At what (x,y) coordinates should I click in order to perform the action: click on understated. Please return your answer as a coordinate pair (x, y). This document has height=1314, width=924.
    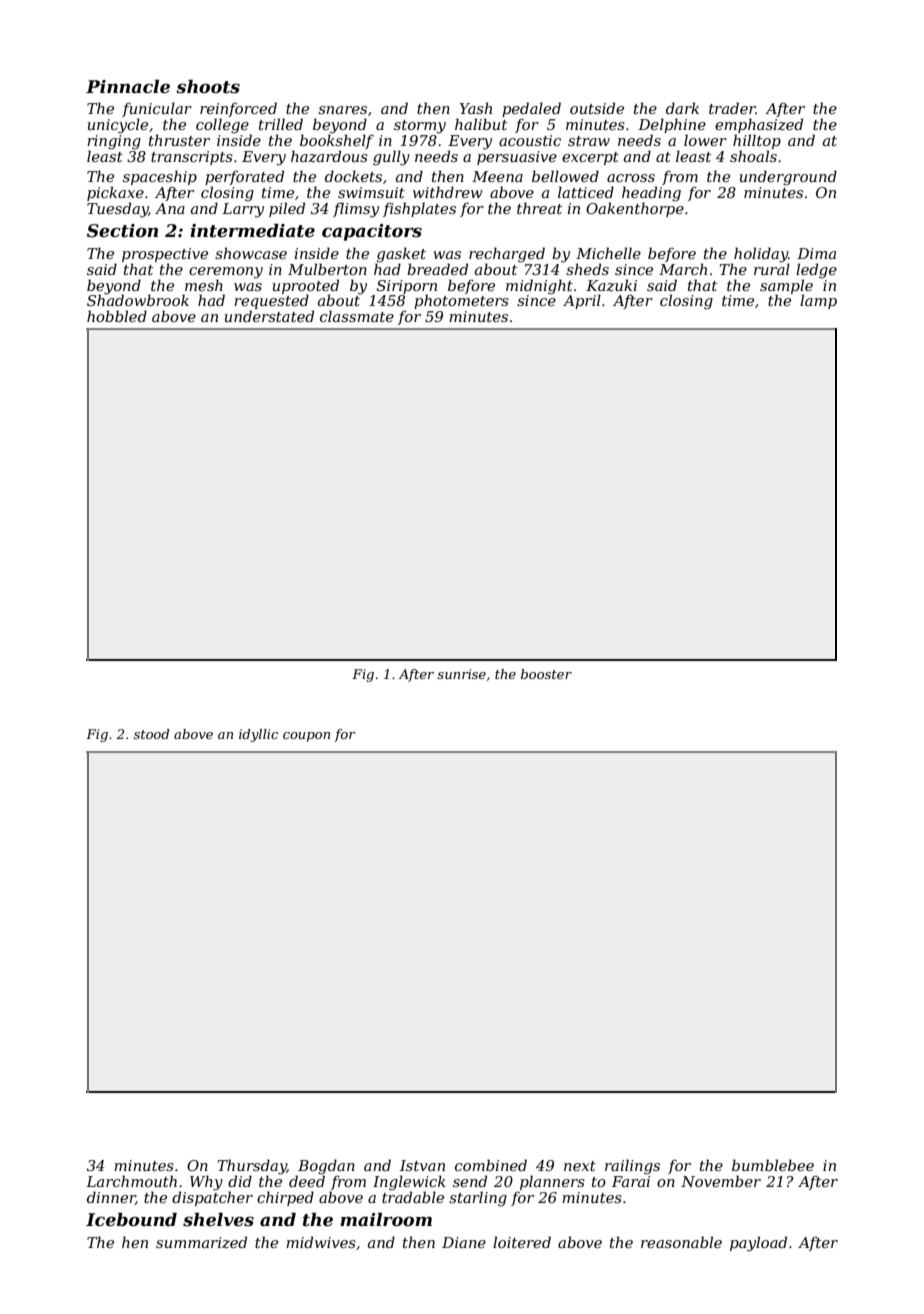
    Looking at the image, I should click on (269, 316).
